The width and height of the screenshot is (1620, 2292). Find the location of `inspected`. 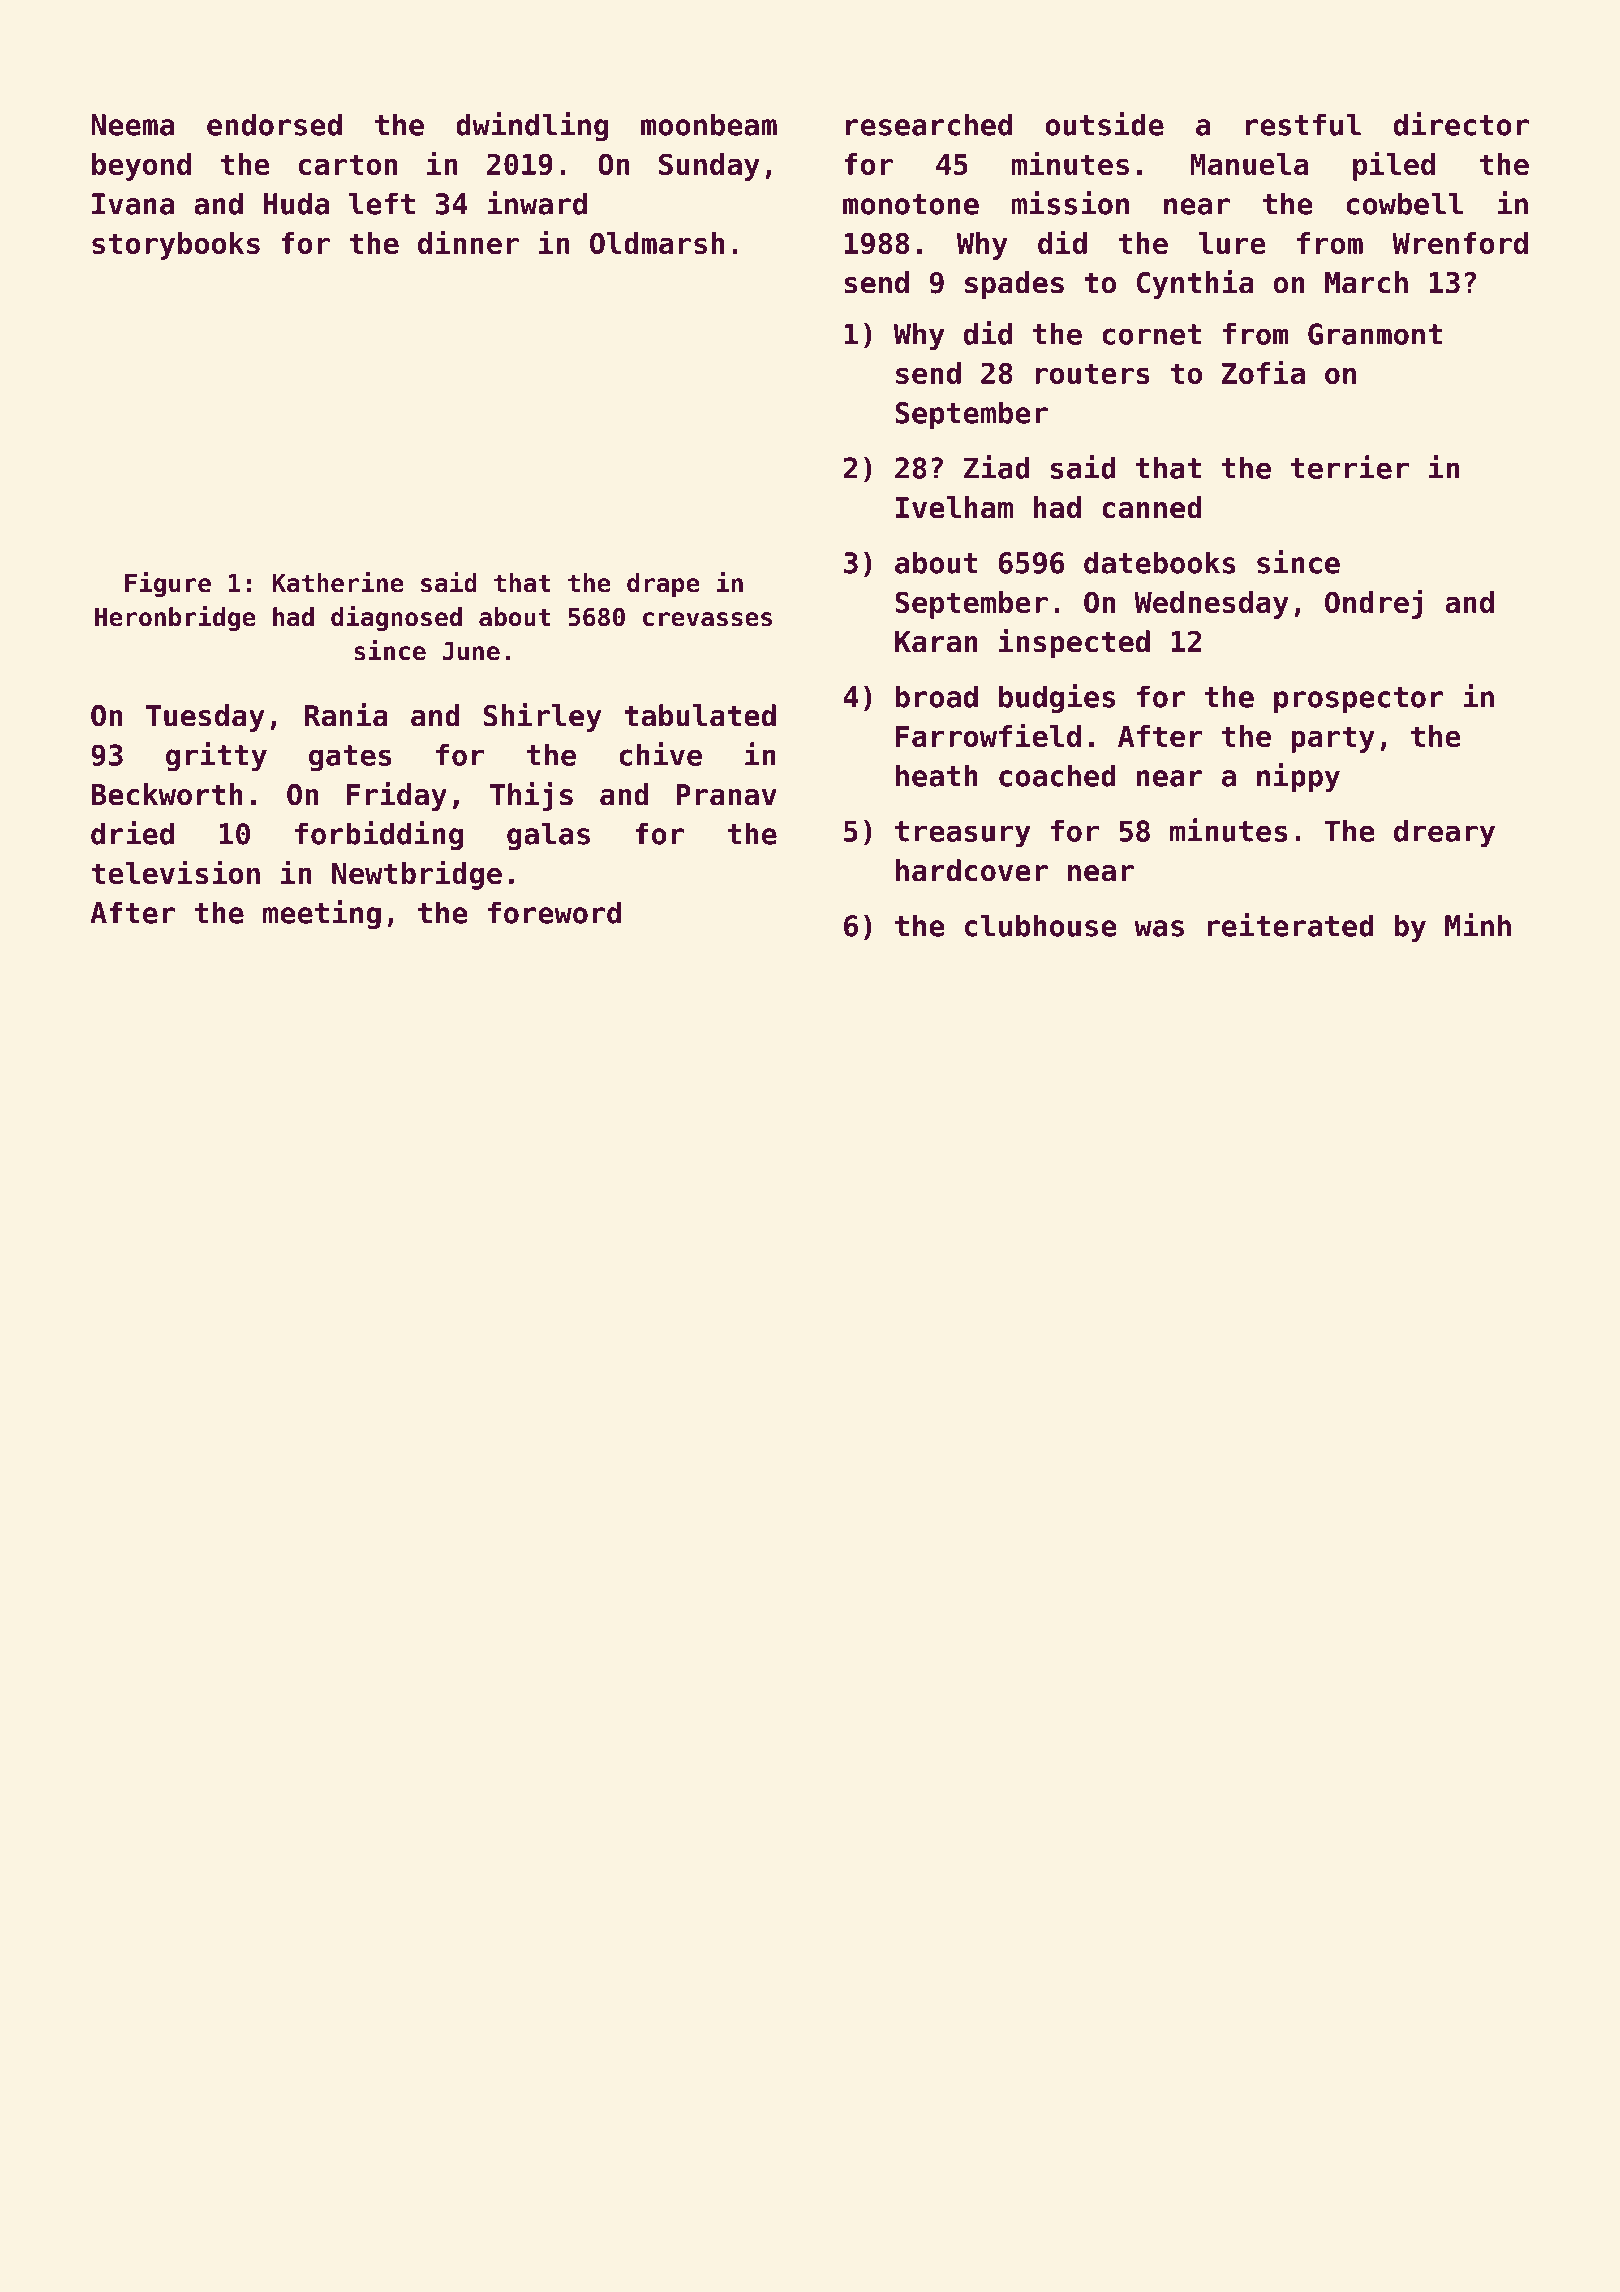

inspected is located at coordinates (1074, 643).
